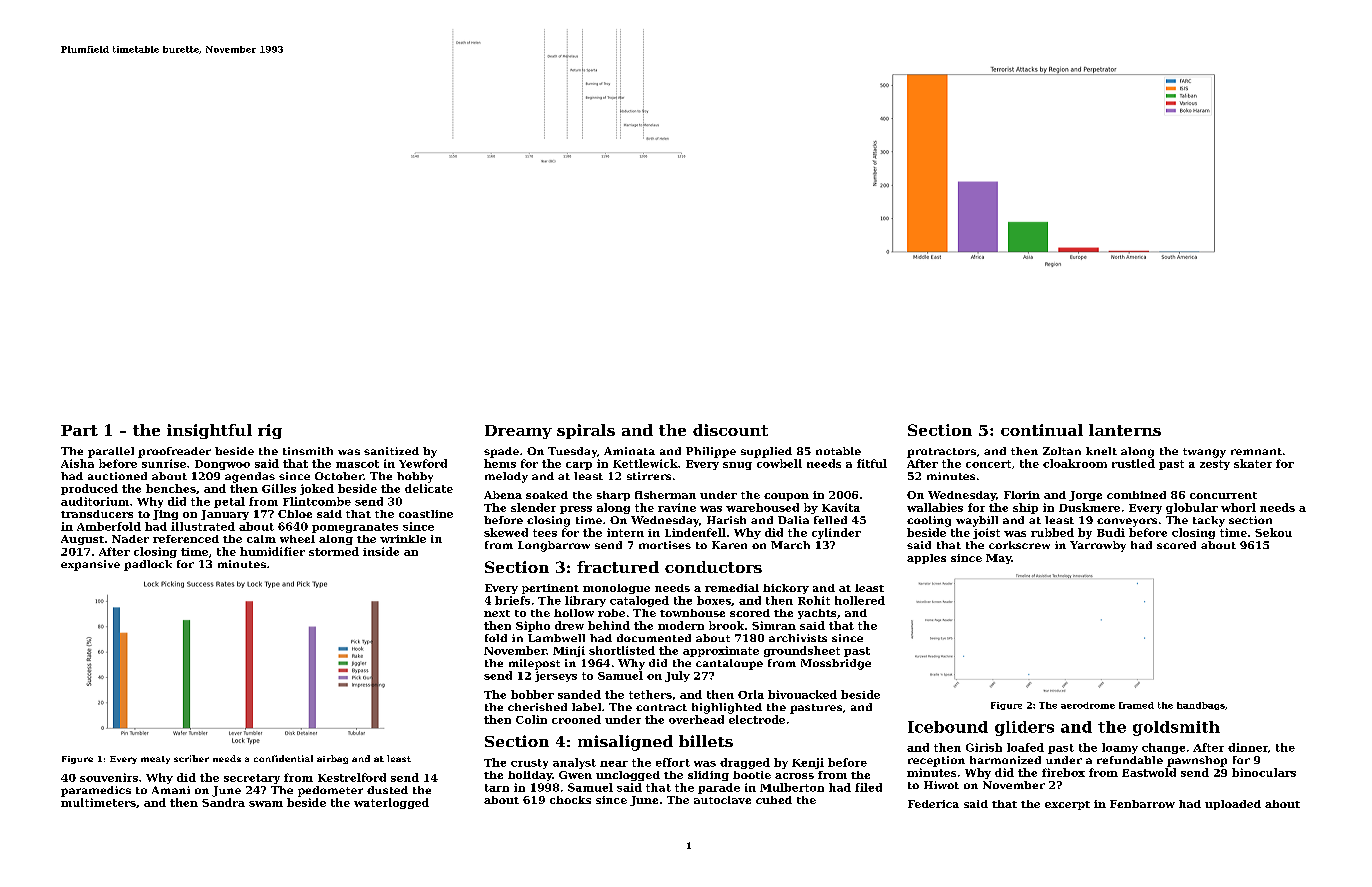  What do you see at coordinates (649, 476) in the screenshot?
I see `stirrers` at bounding box center [649, 476].
